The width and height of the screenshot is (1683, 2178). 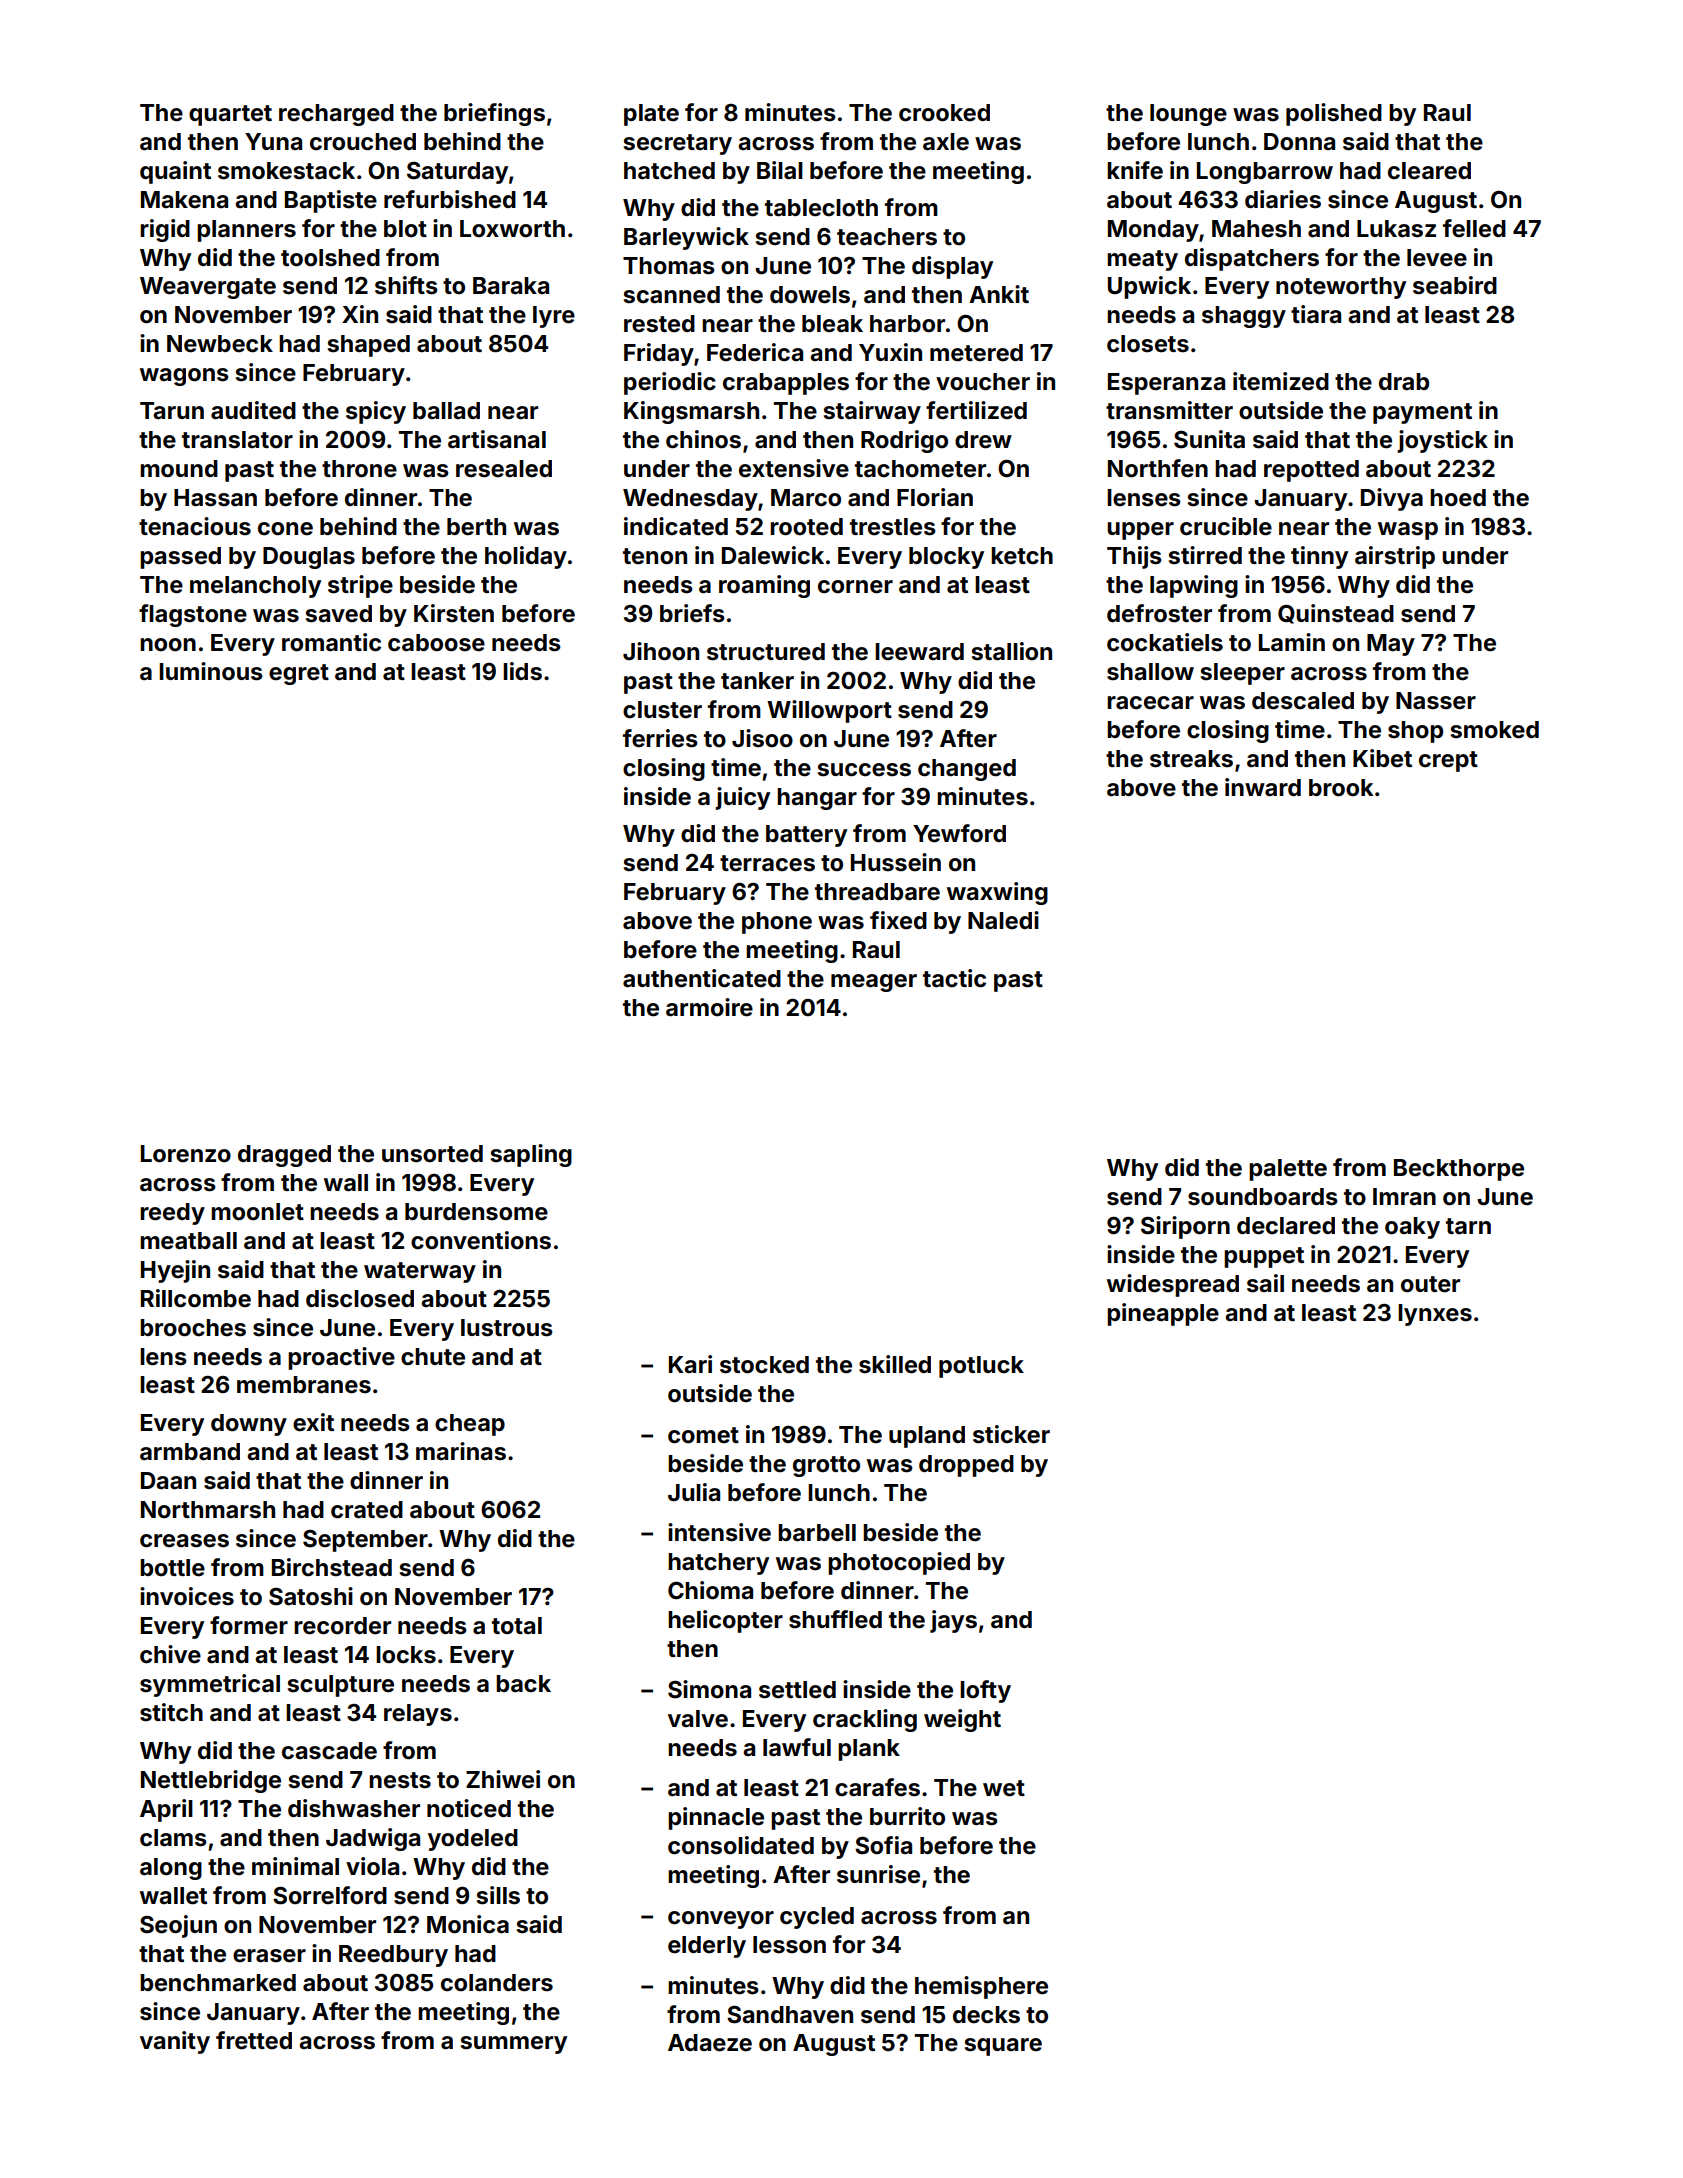 What do you see at coordinates (400, 1780) in the screenshot?
I see `nests` at bounding box center [400, 1780].
